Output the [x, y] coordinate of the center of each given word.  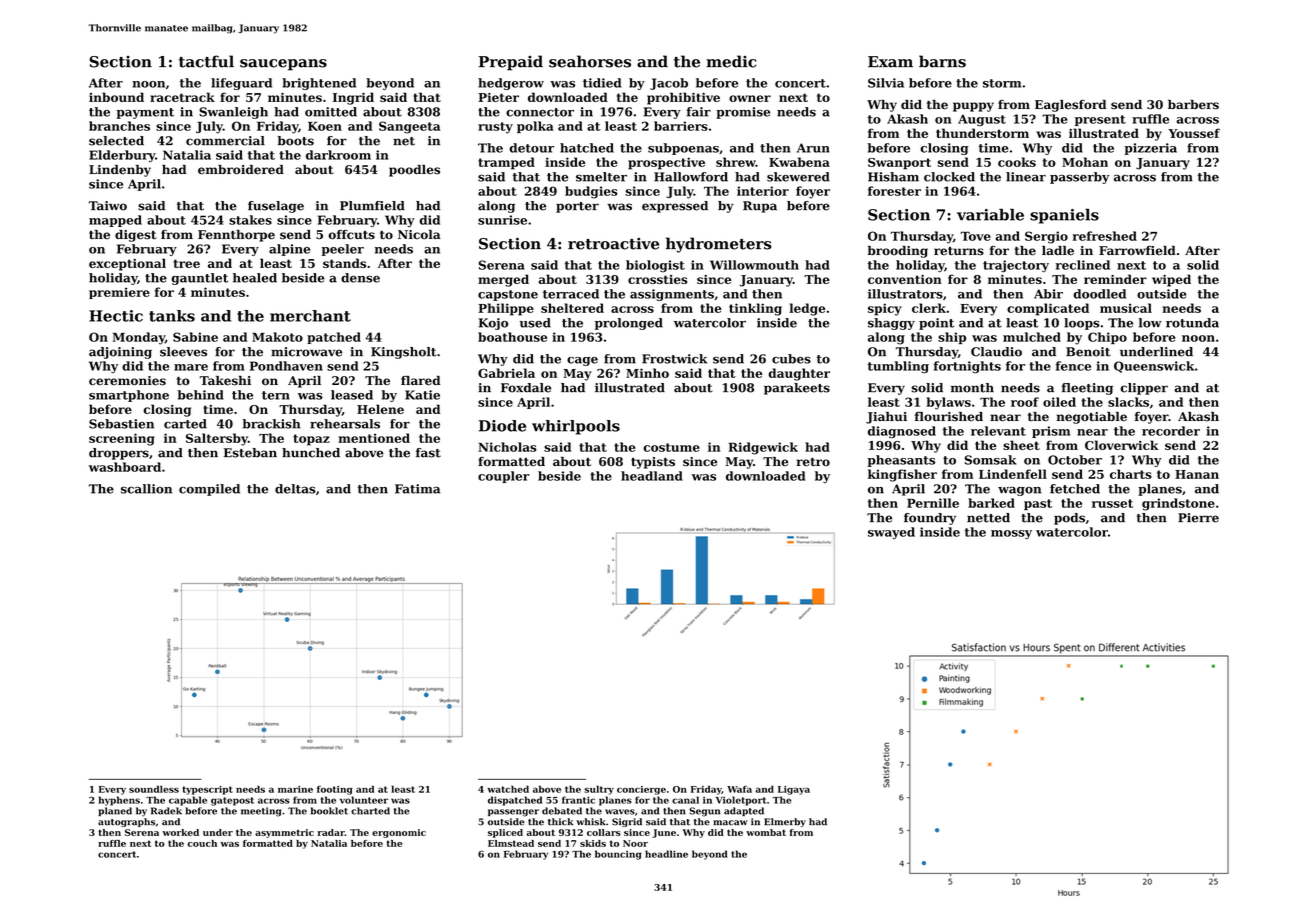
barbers [1193, 105]
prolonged [629, 324]
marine [295, 789]
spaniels [1064, 216]
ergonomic [399, 833]
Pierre [1198, 518]
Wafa [739, 789]
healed [255, 278]
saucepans [283, 65]
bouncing [618, 855]
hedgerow [511, 84]
